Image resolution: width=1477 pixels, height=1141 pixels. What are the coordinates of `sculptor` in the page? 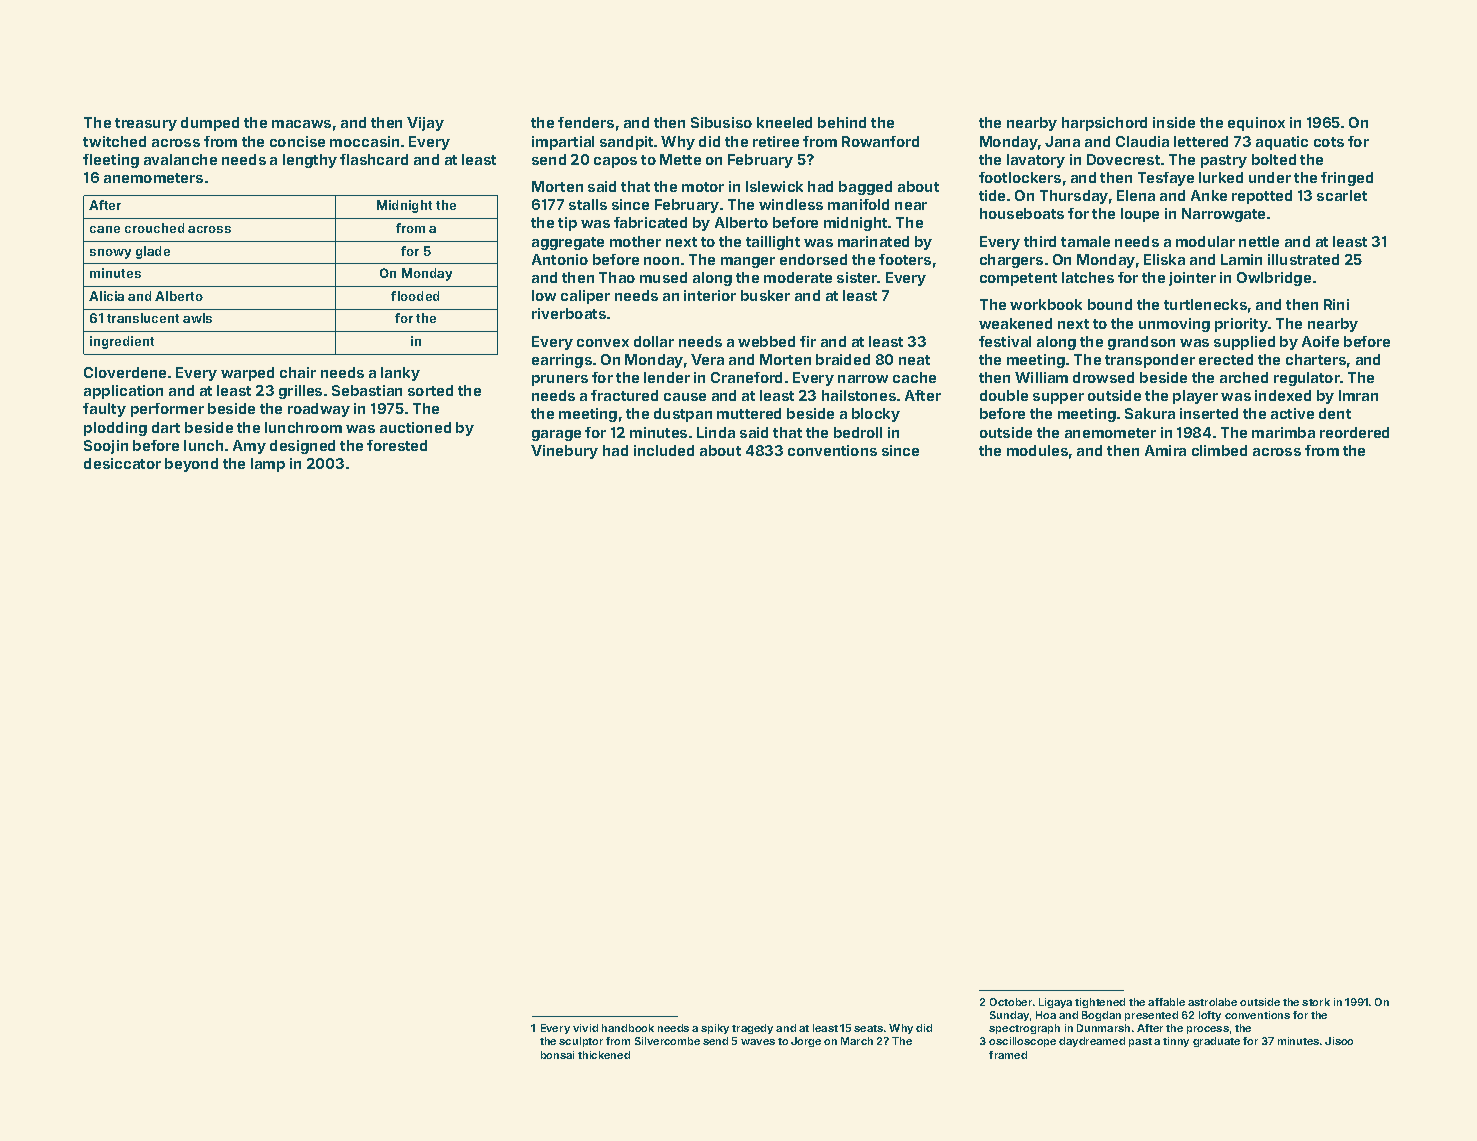 It's located at (581, 1042).
